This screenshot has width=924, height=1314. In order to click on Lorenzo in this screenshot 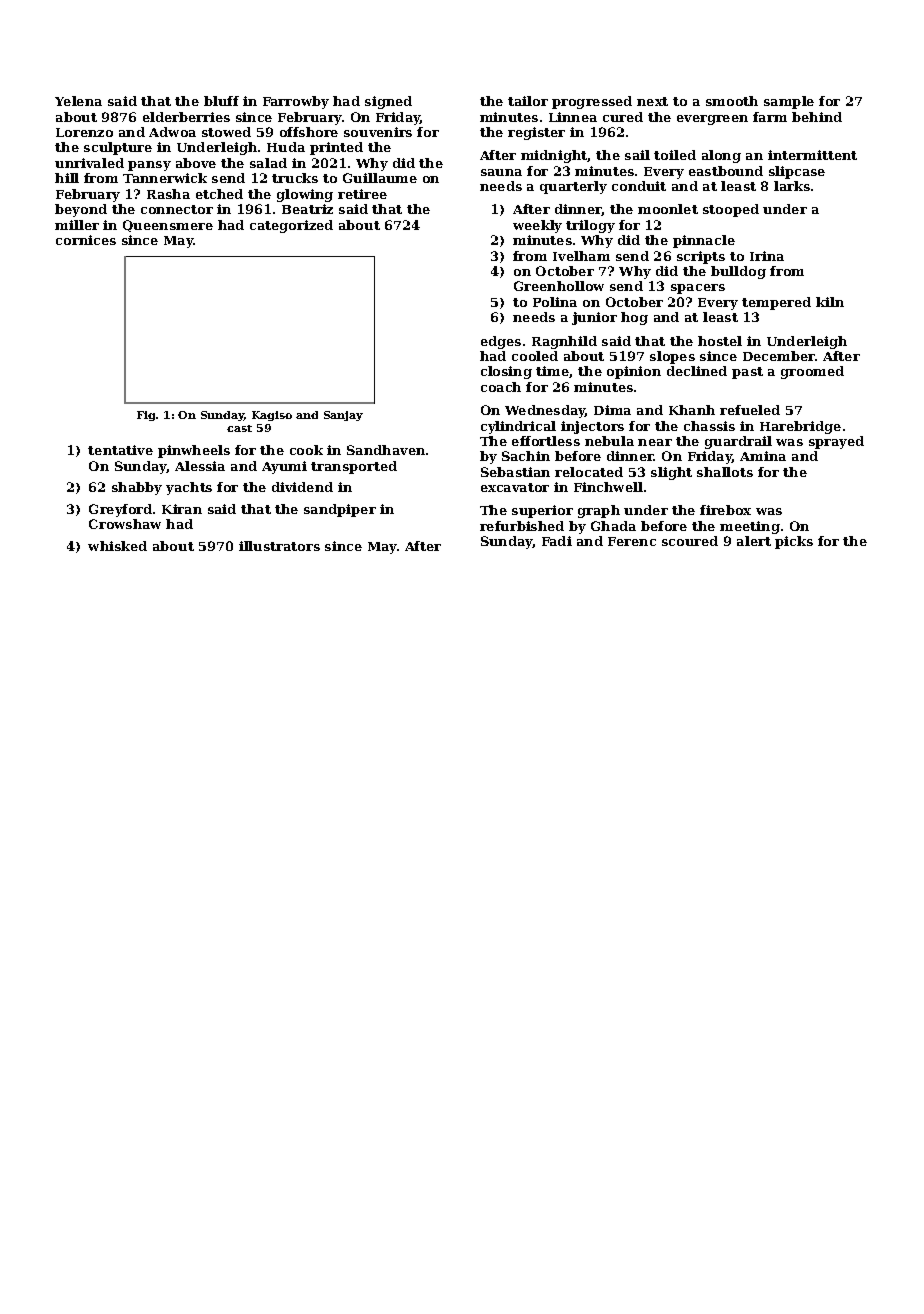, I will do `click(84, 132)`.
